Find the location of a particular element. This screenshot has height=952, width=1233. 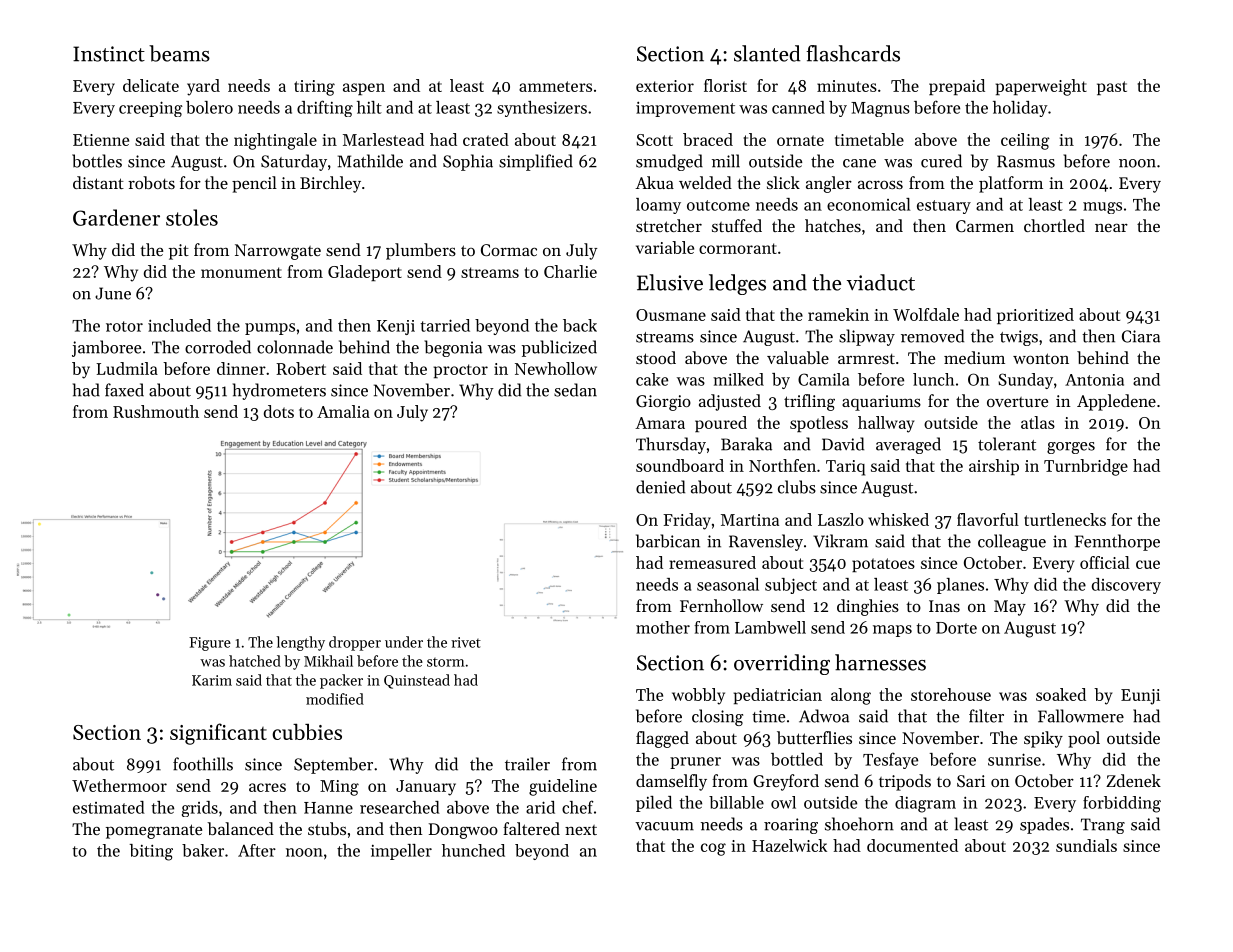

jamboree is located at coordinates (106, 348).
